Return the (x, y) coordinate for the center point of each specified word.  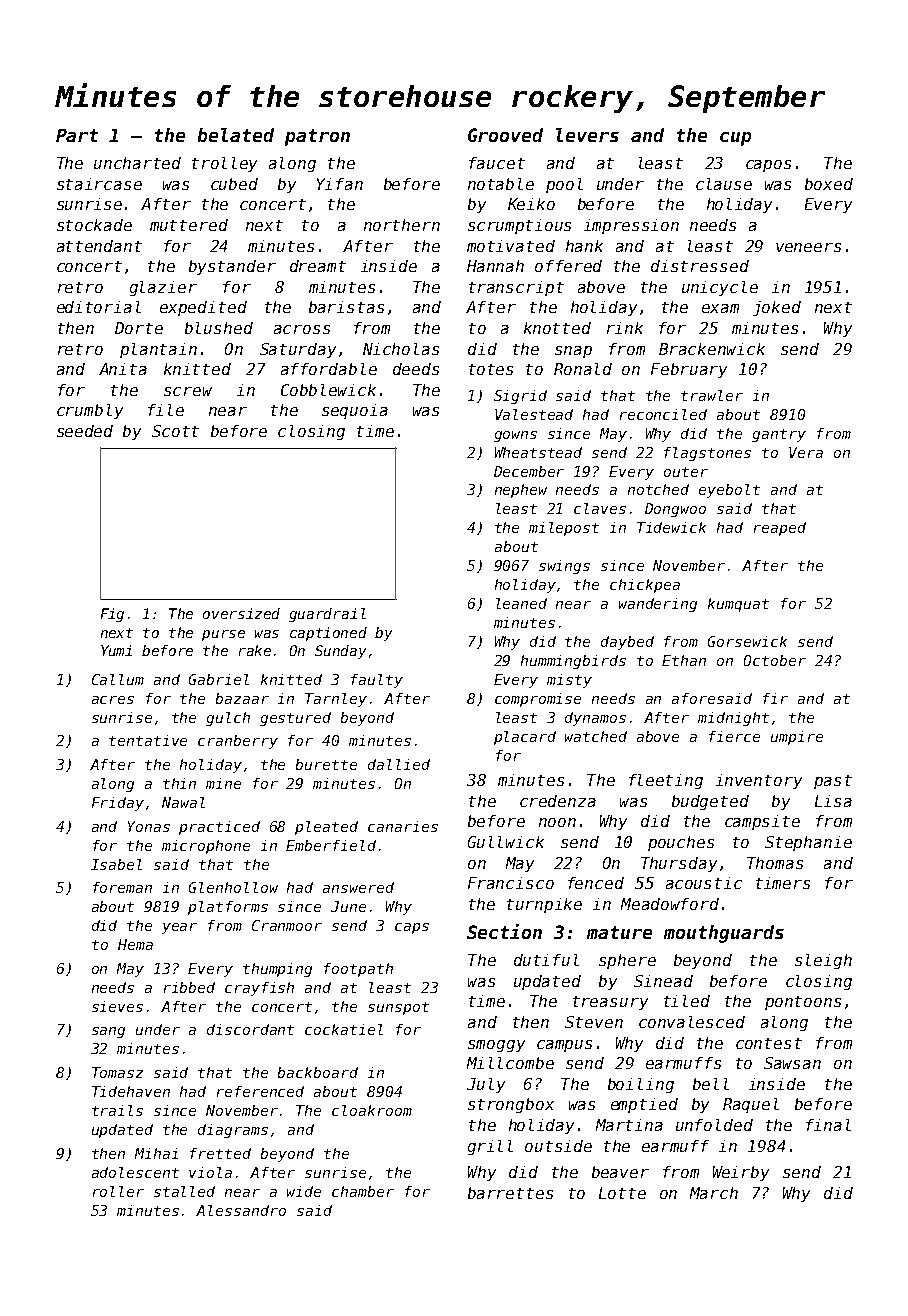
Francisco (511, 883)
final (828, 1125)
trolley (224, 164)
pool (564, 185)
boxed (829, 184)
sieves (117, 1006)
